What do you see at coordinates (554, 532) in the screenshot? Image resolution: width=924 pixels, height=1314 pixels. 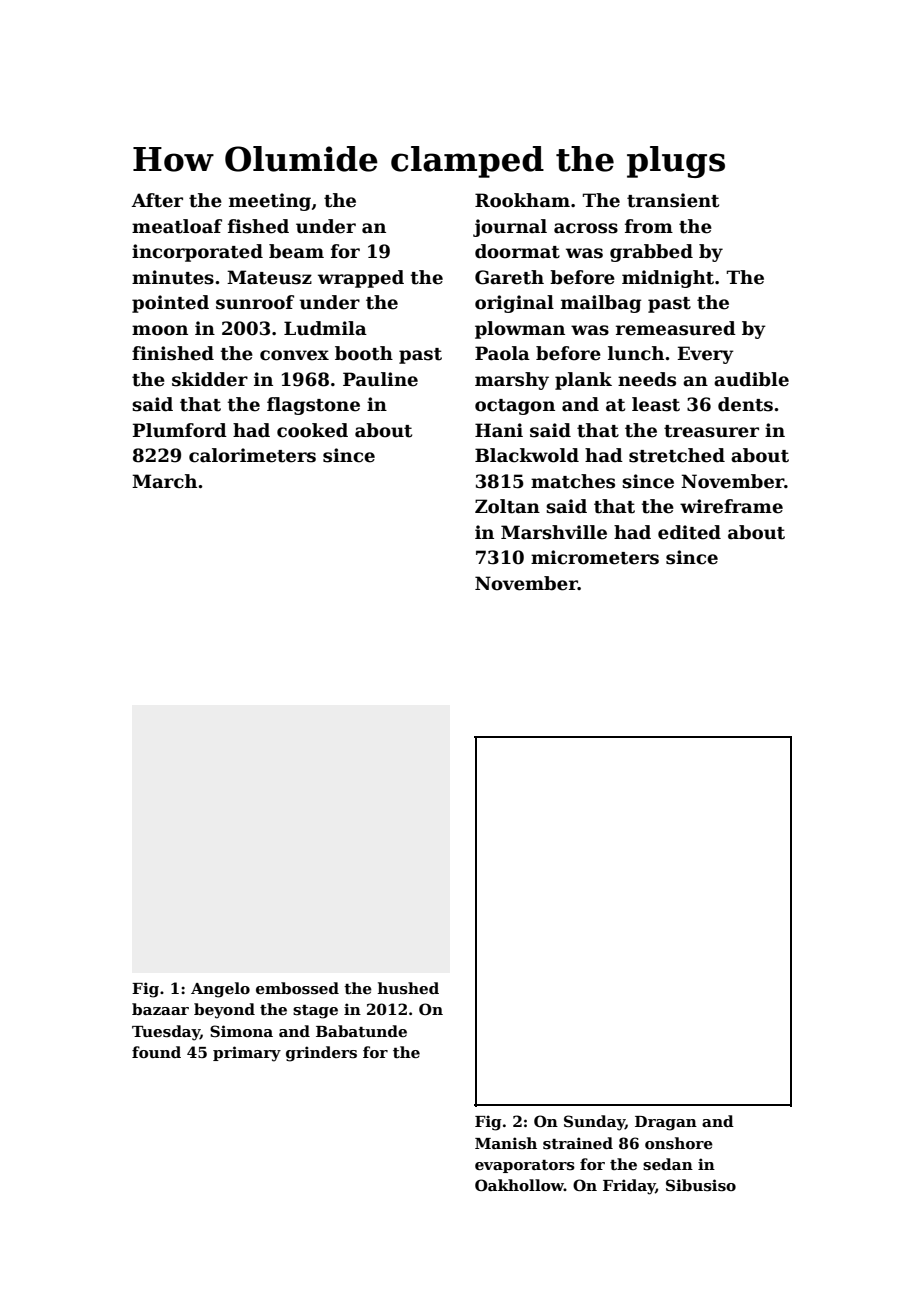 I see `Marshville` at bounding box center [554, 532].
